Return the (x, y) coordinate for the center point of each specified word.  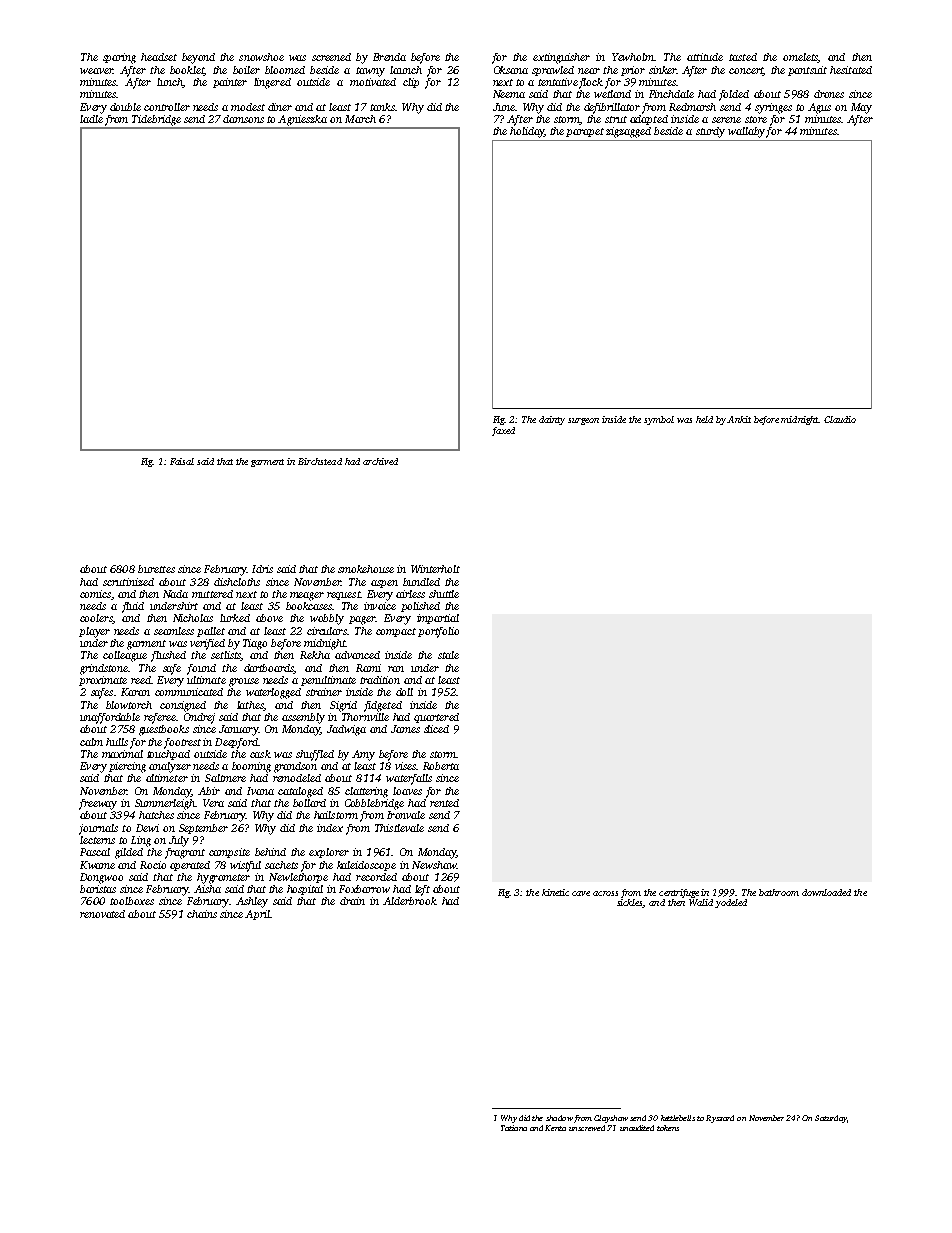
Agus (819, 108)
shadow (559, 1118)
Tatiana (514, 1128)
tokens (668, 1128)
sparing (119, 58)
